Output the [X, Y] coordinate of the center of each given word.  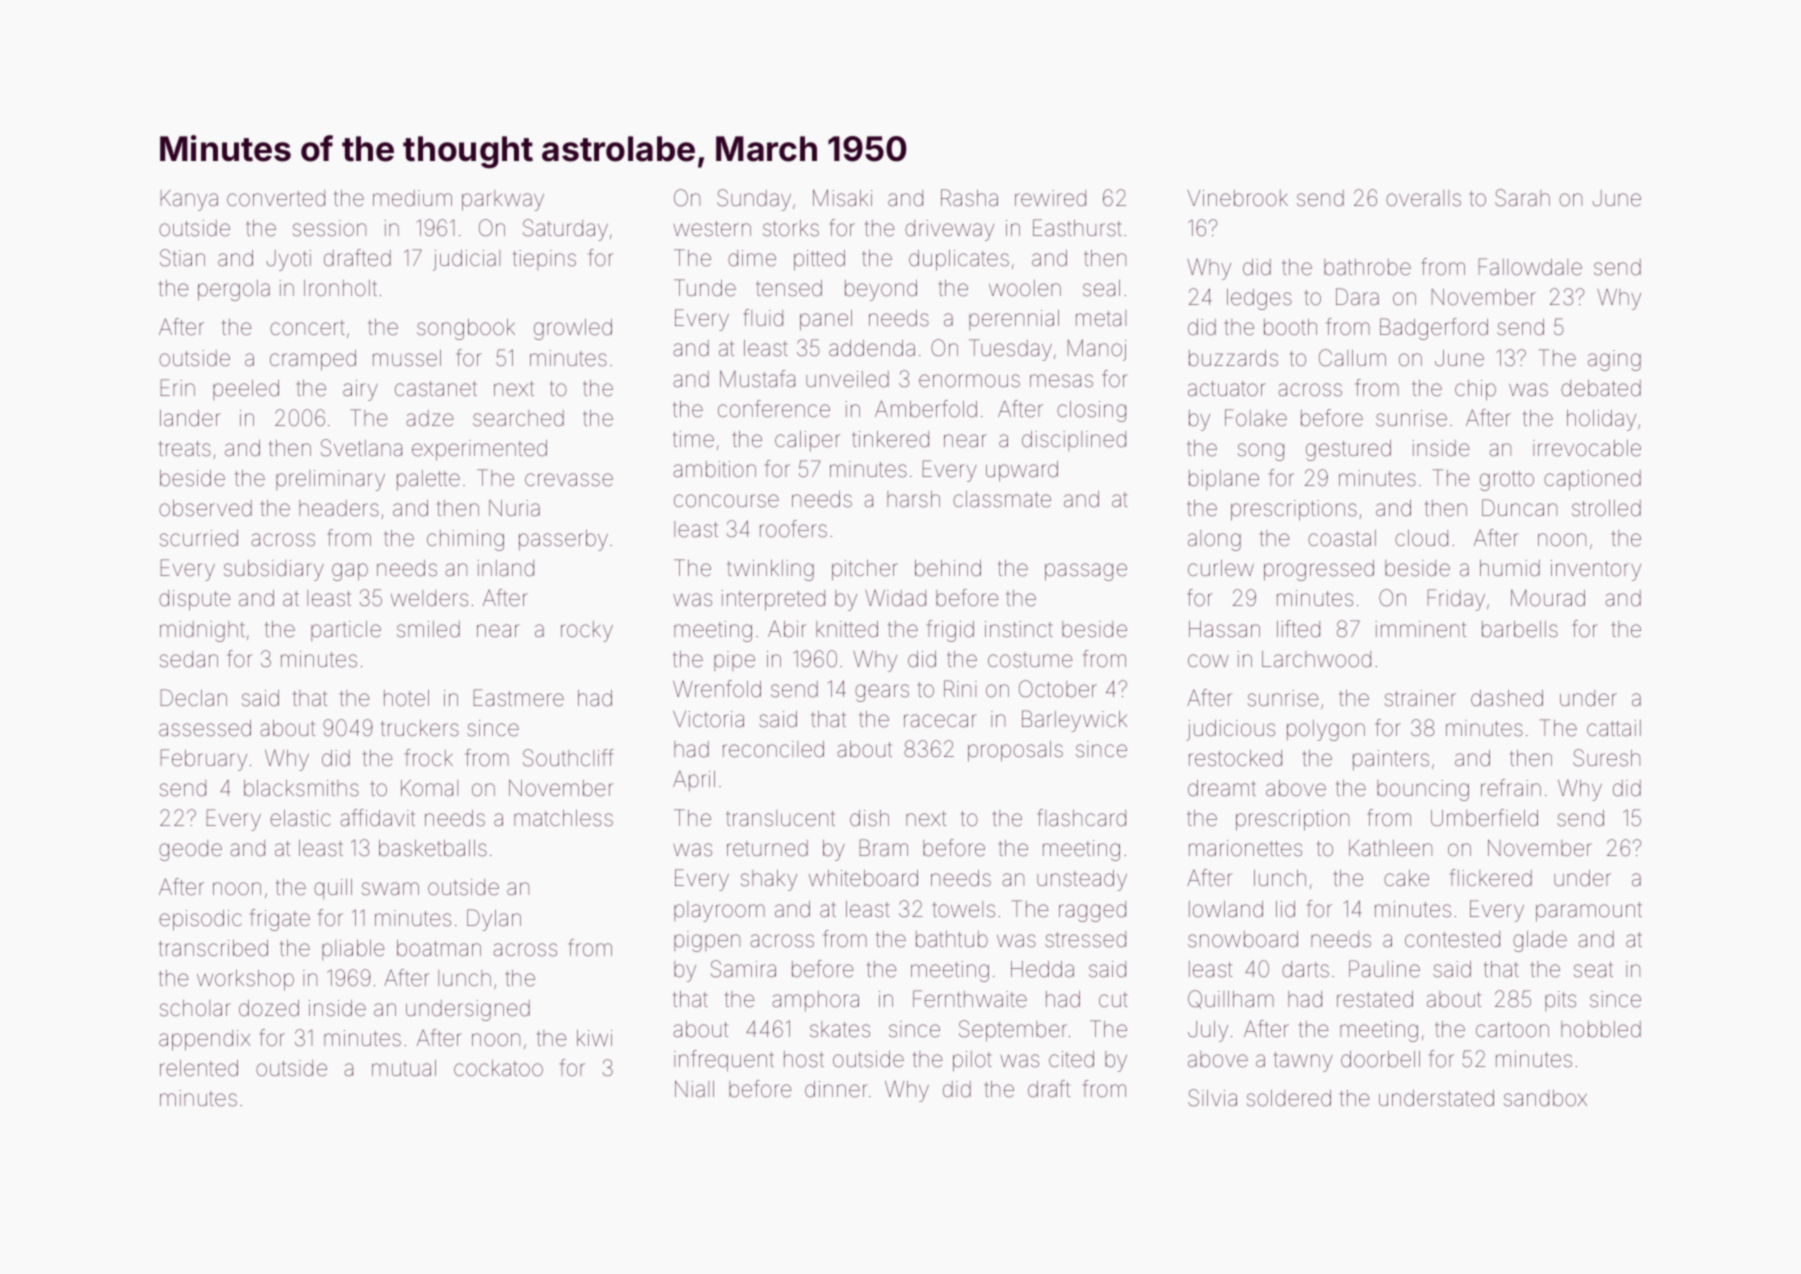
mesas [1061, 381]
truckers [420, 728]
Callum [1352, 358]
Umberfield [1484, 818]
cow [1208, 660]
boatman [439, 948]
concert [307, 327]
